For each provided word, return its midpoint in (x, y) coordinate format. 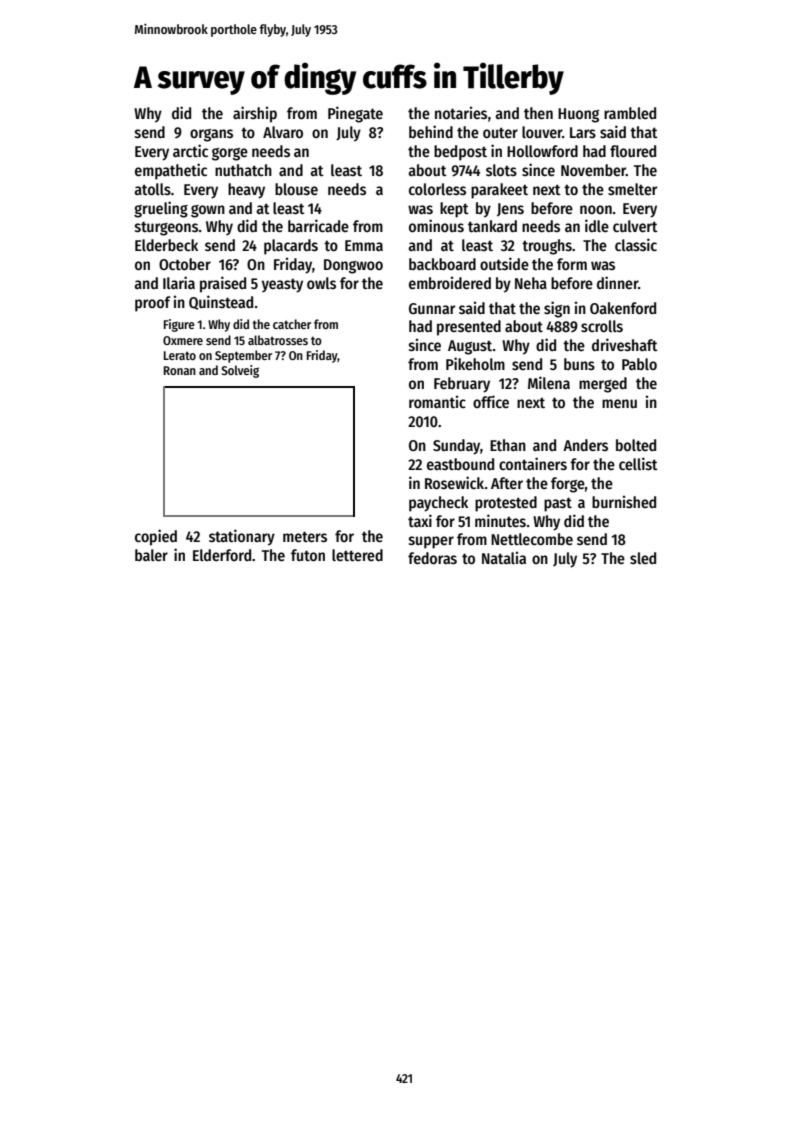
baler (151, 555)
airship (255, 114)
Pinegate (355, 114)
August (470, 347)
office (491, 401)
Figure (179, 325)
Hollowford (542, 151)
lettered (357, 555)
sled (643, 558)
